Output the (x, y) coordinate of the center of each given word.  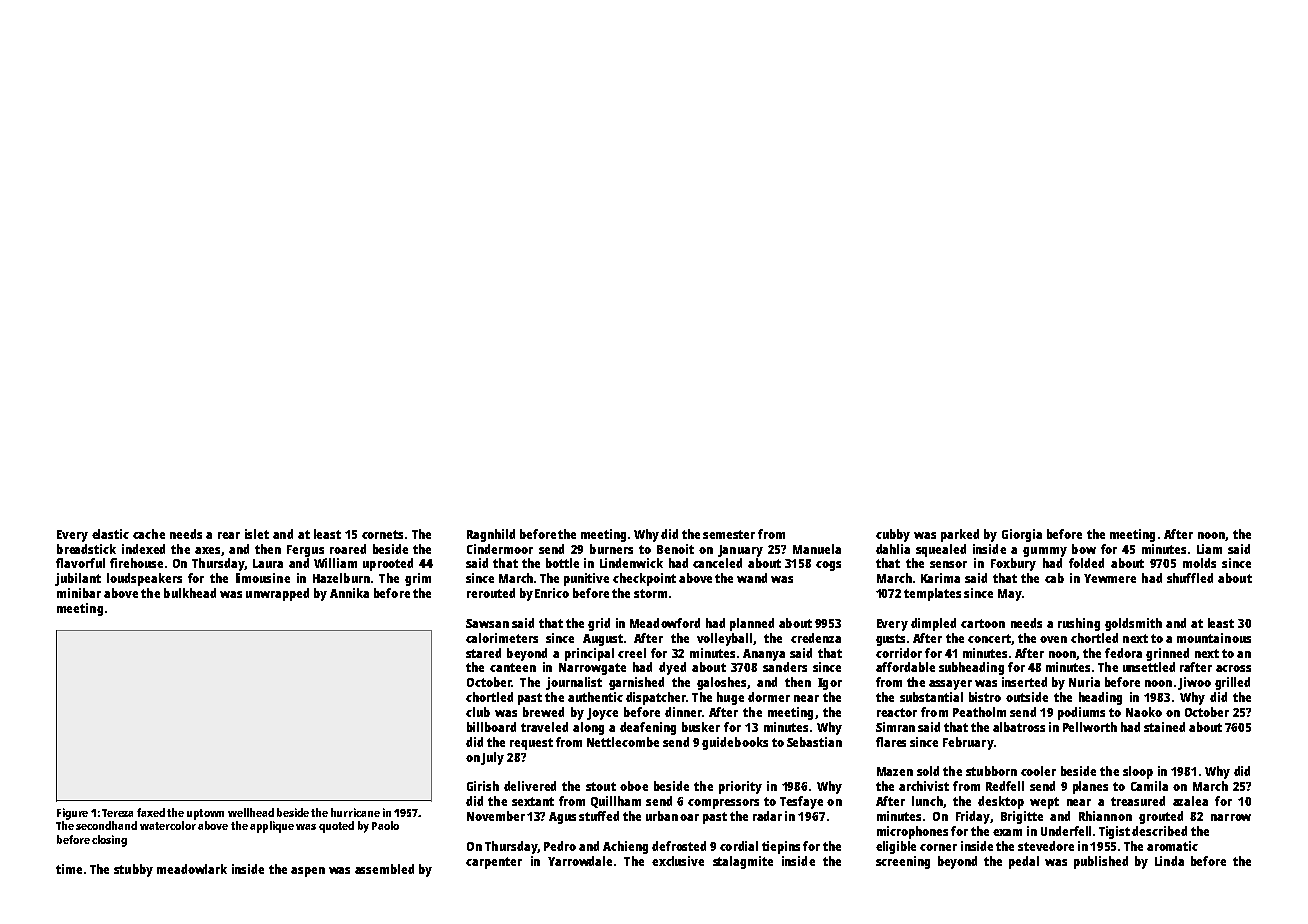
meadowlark (192, 869)
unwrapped (277, 594)
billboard (491, 727)
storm (650, 593)
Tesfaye (801, 802)
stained (1164, 727)
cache (149, 534)
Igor (830, 684)
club (478, 712)
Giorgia (1022, 535)
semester (729, 534)
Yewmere (1110, 578)
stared (483, 653)
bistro (985, 697)
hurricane (355, 812)
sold (928, 771)
